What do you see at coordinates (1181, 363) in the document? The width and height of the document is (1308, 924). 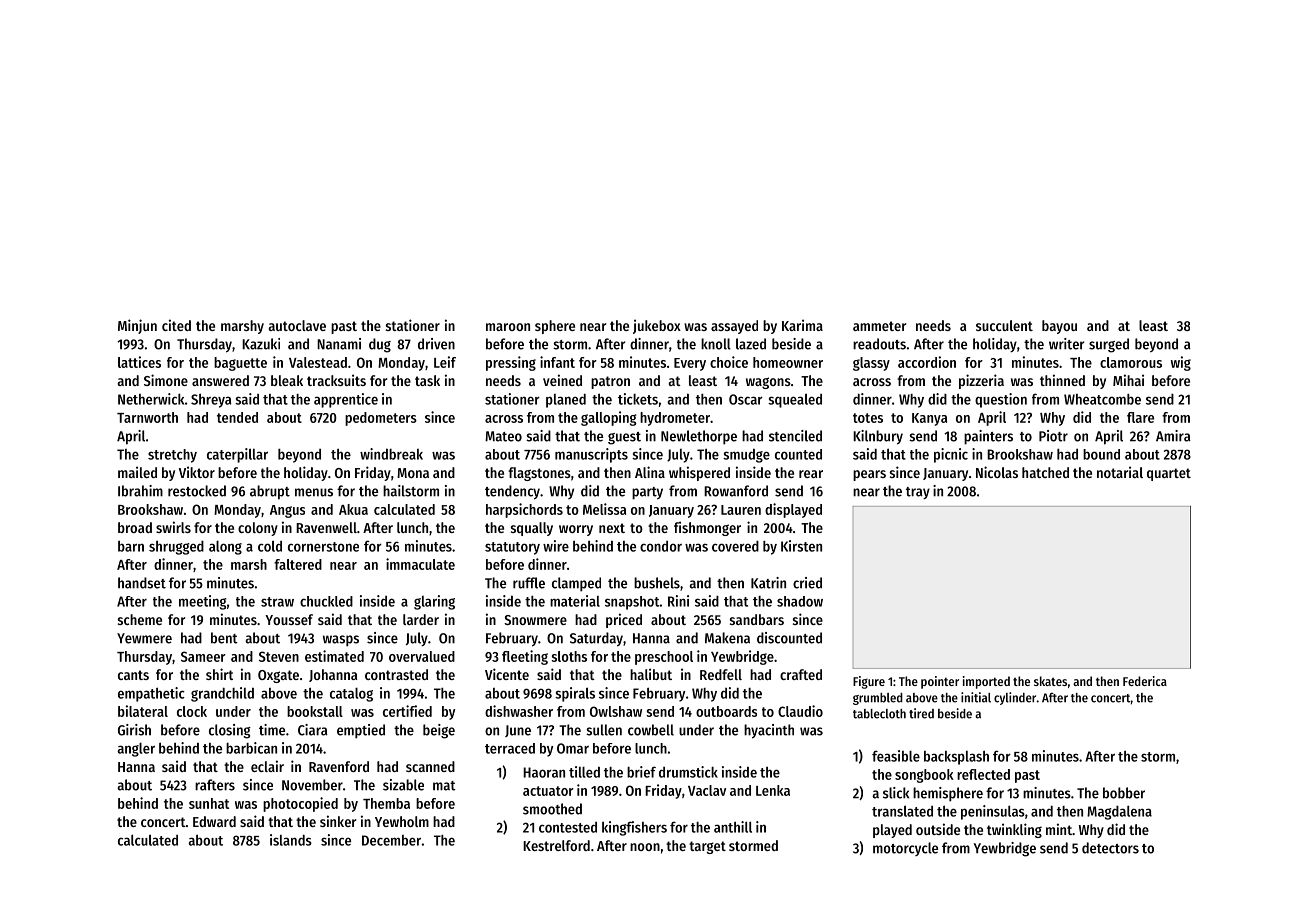 I see `wig` at bounding box center [1181, 363].
